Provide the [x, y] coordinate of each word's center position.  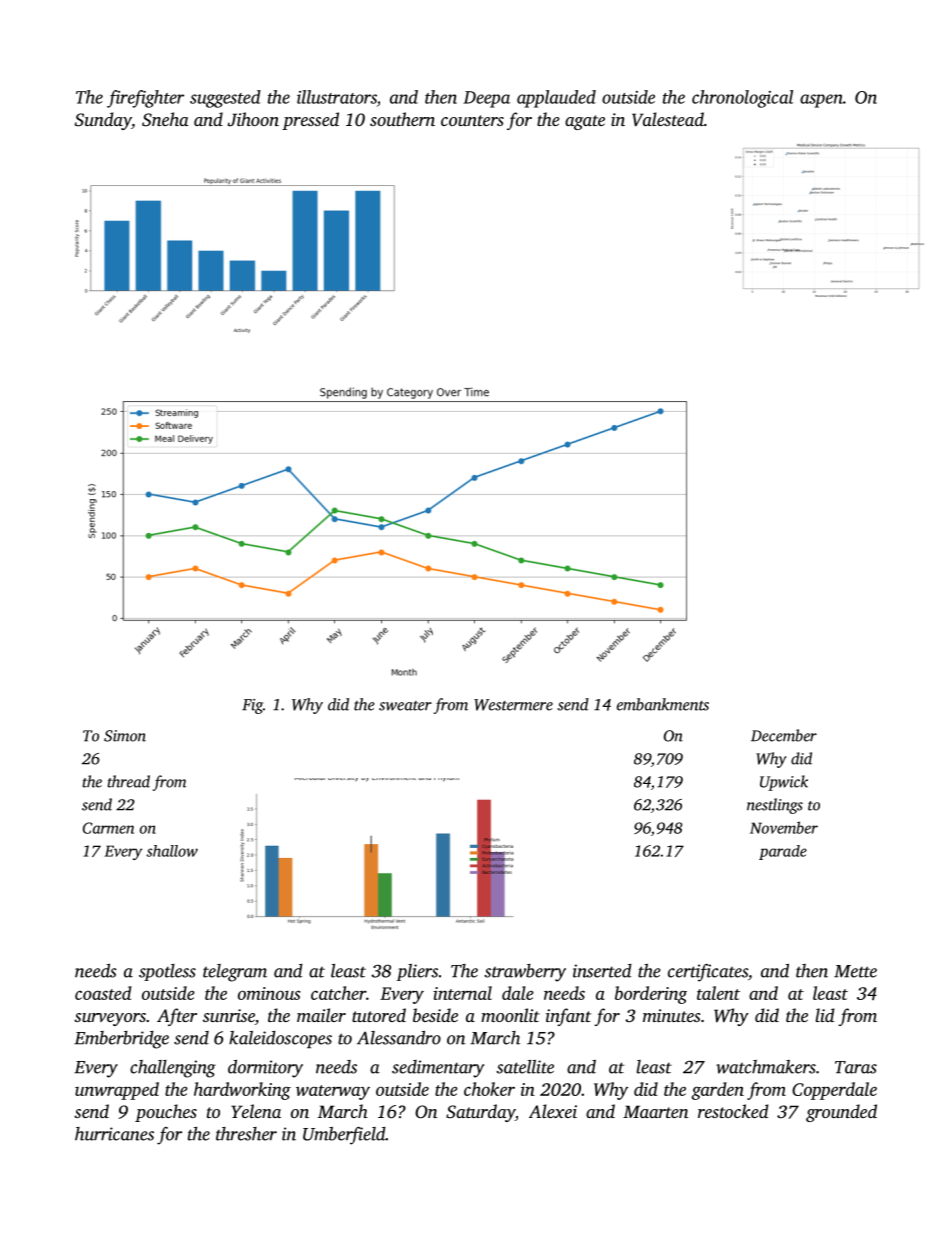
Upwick [784, 783]
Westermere [513, 705]
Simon [125, 736]
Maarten [655, 1111]
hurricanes [114, 1134]
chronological [742, 99]
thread [129, 781]
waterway [333, 1092]
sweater [405, 706]
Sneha [165, 119]
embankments [663, 704]
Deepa [486, 99]
